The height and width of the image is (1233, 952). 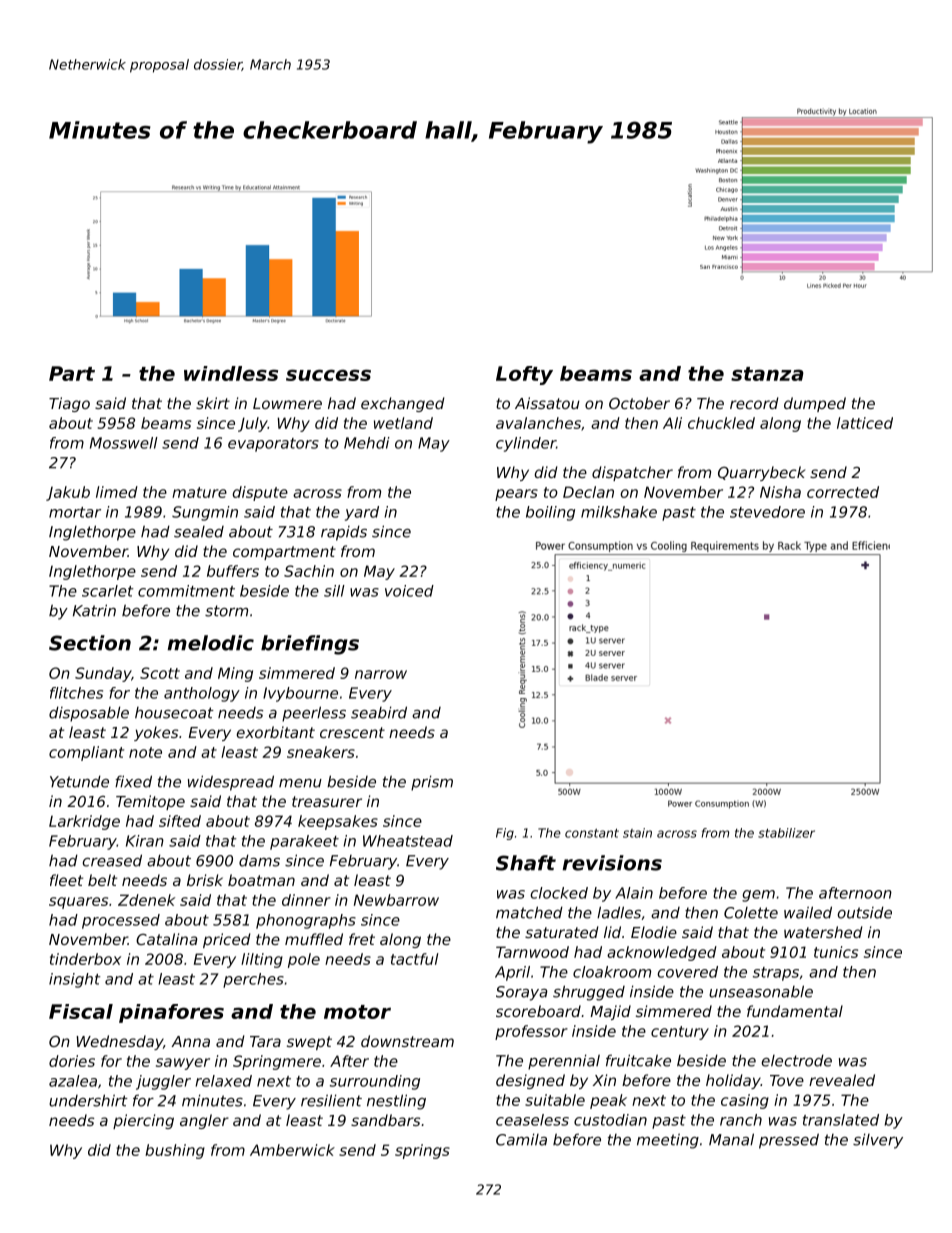 I want to click on insight, so click(x=75, y=980).
